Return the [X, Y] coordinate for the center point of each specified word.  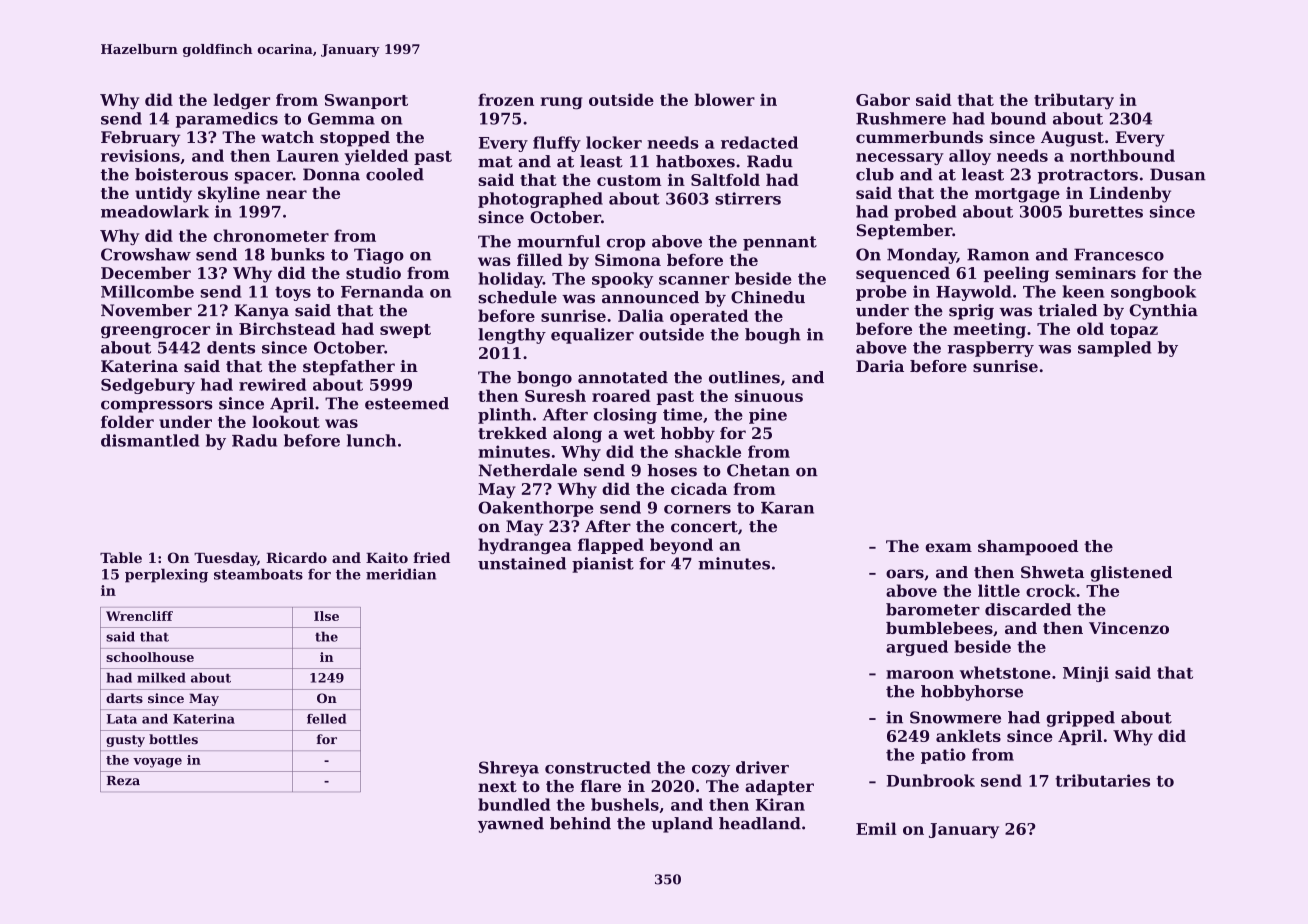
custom [629, 180]
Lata [121, 719]
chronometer [271, 235]
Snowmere [955, 717]
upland [682, 825]
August [1072, 139]
